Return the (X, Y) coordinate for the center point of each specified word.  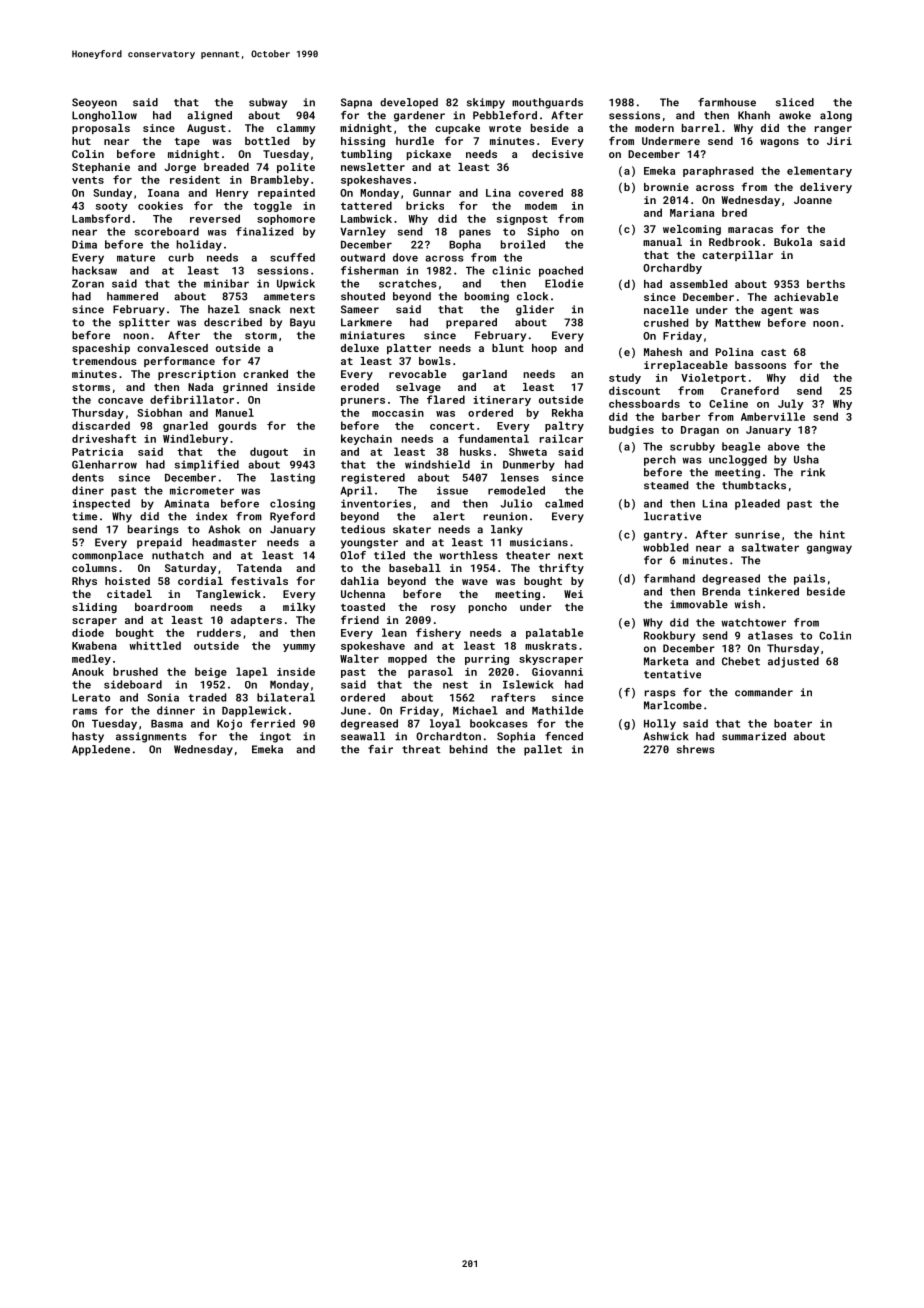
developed (409, 103)
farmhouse (727, 102)
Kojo (229, 724)
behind (468, 749)
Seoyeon (94, 103)
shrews (696, 749)
